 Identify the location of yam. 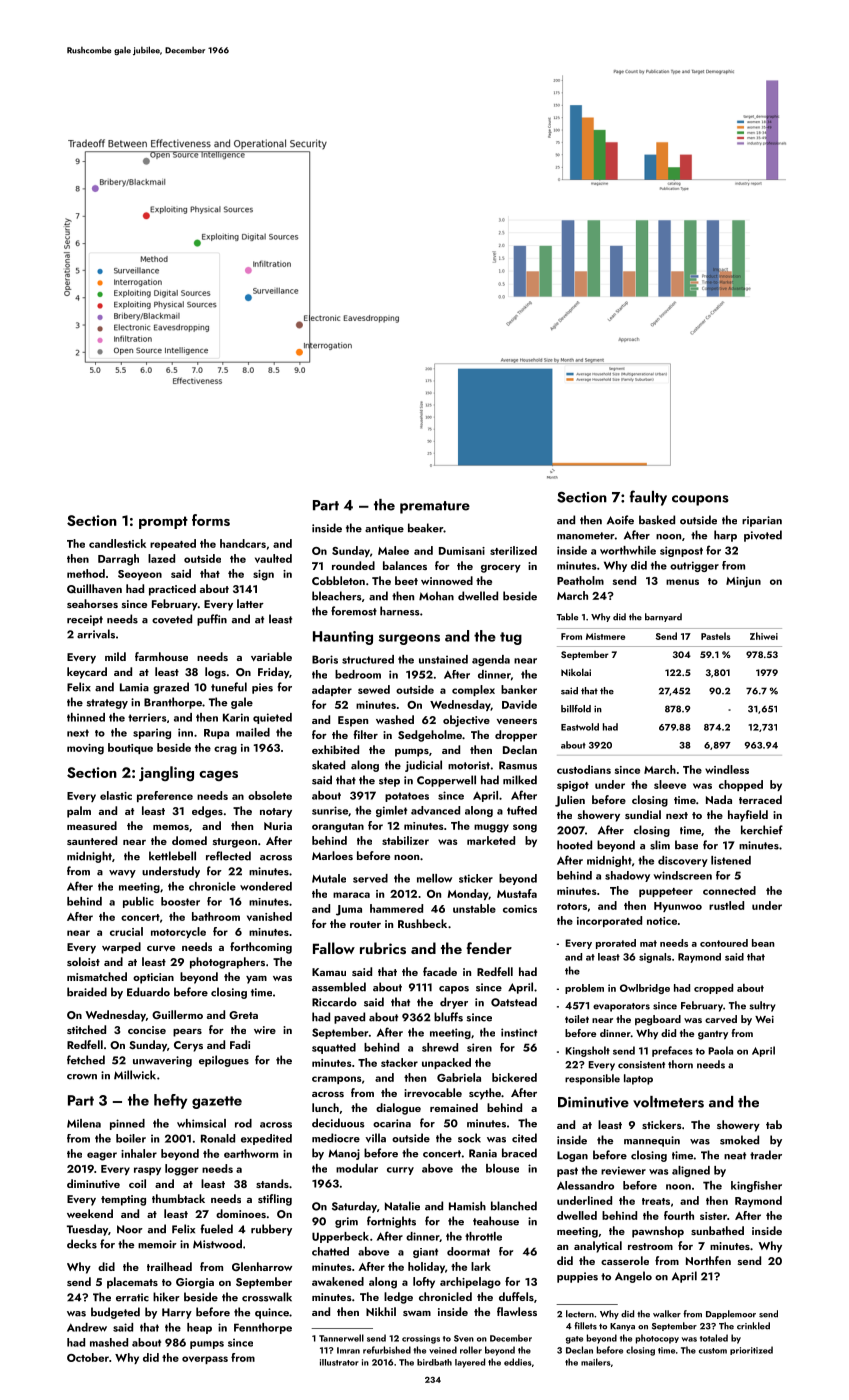
(256, 980).
